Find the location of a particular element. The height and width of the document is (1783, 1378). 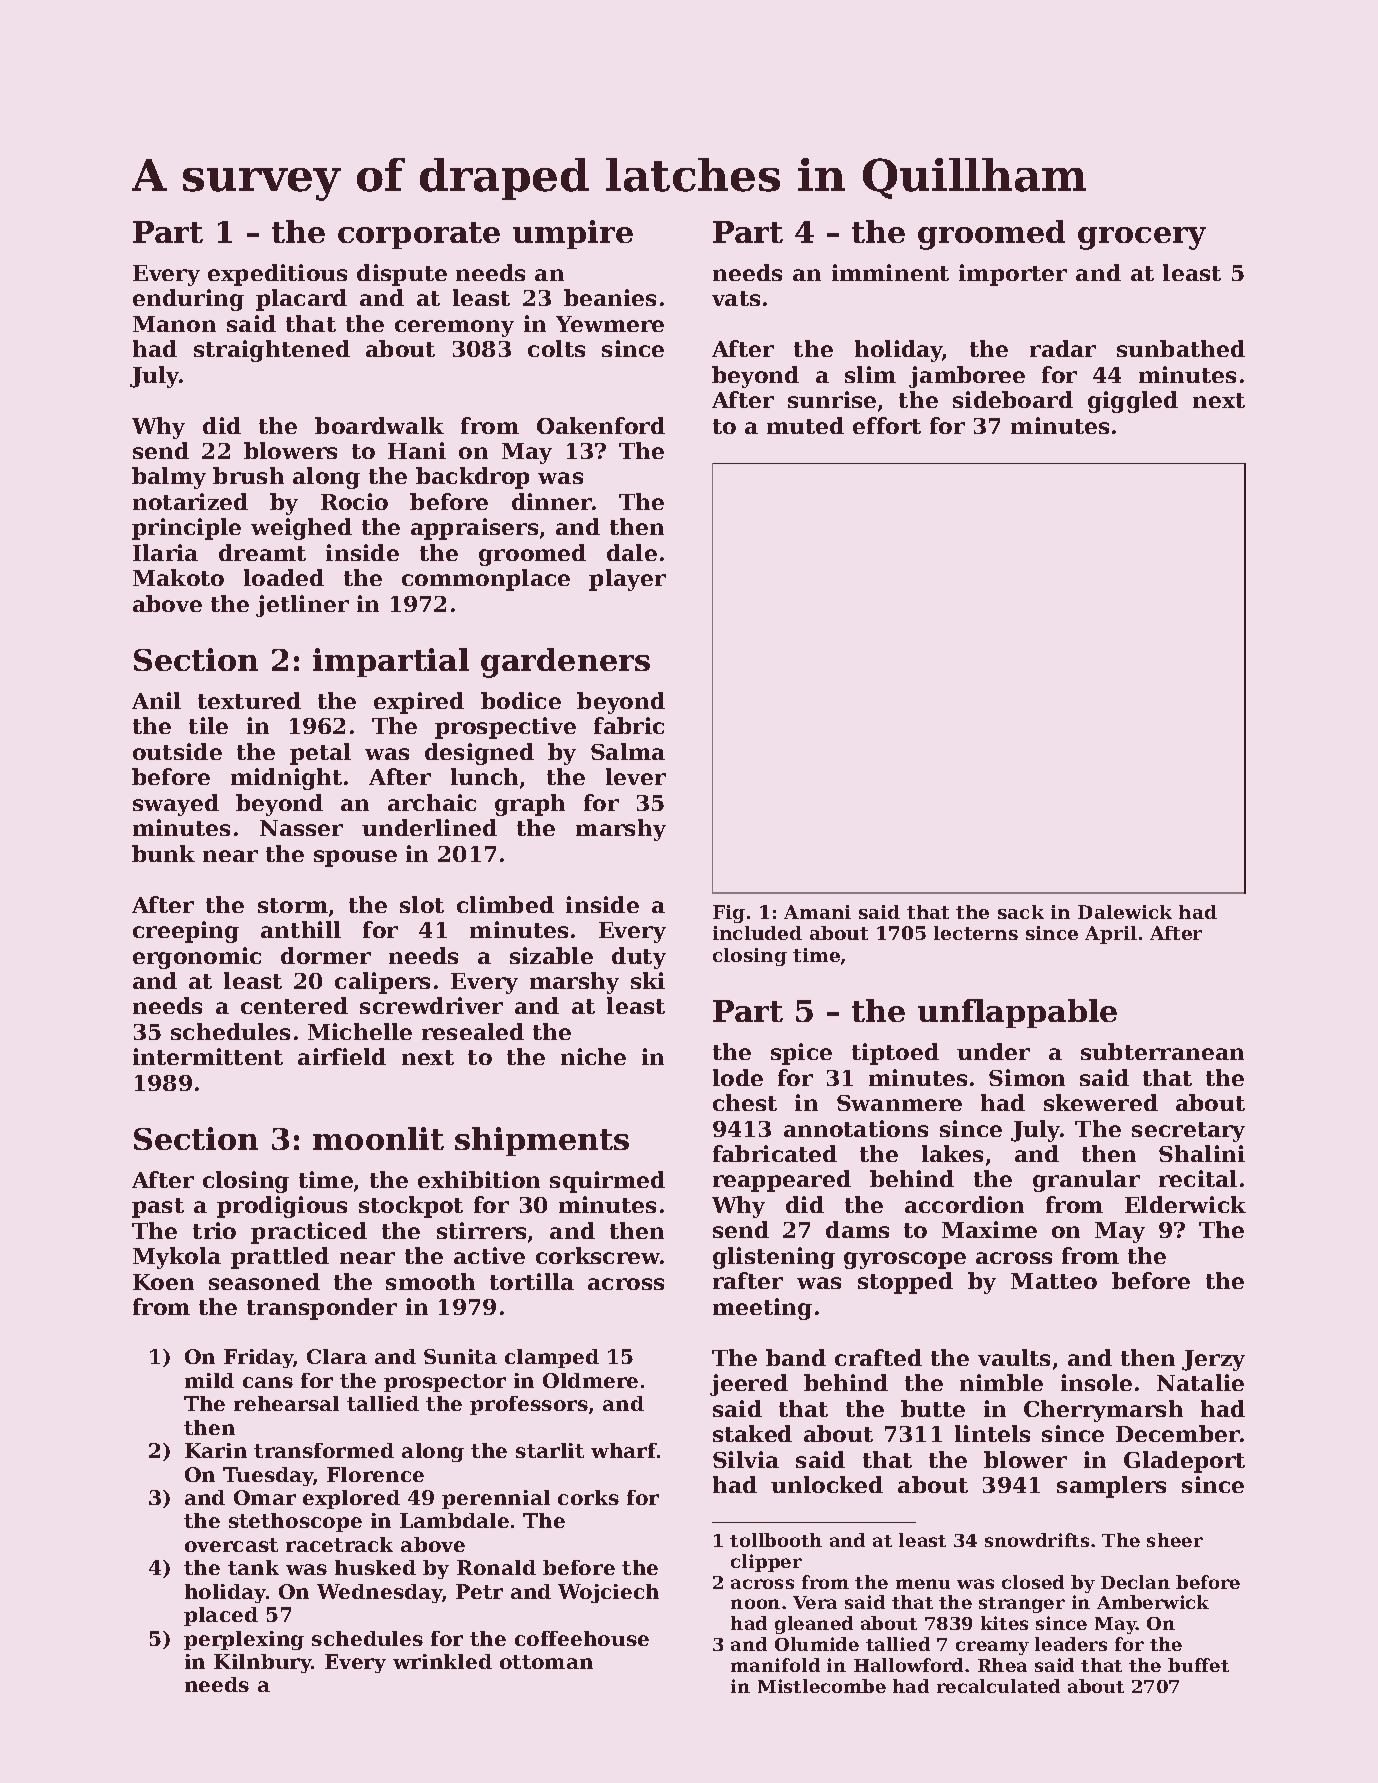

coffeehouse is located at coordinates (582, 1638).
